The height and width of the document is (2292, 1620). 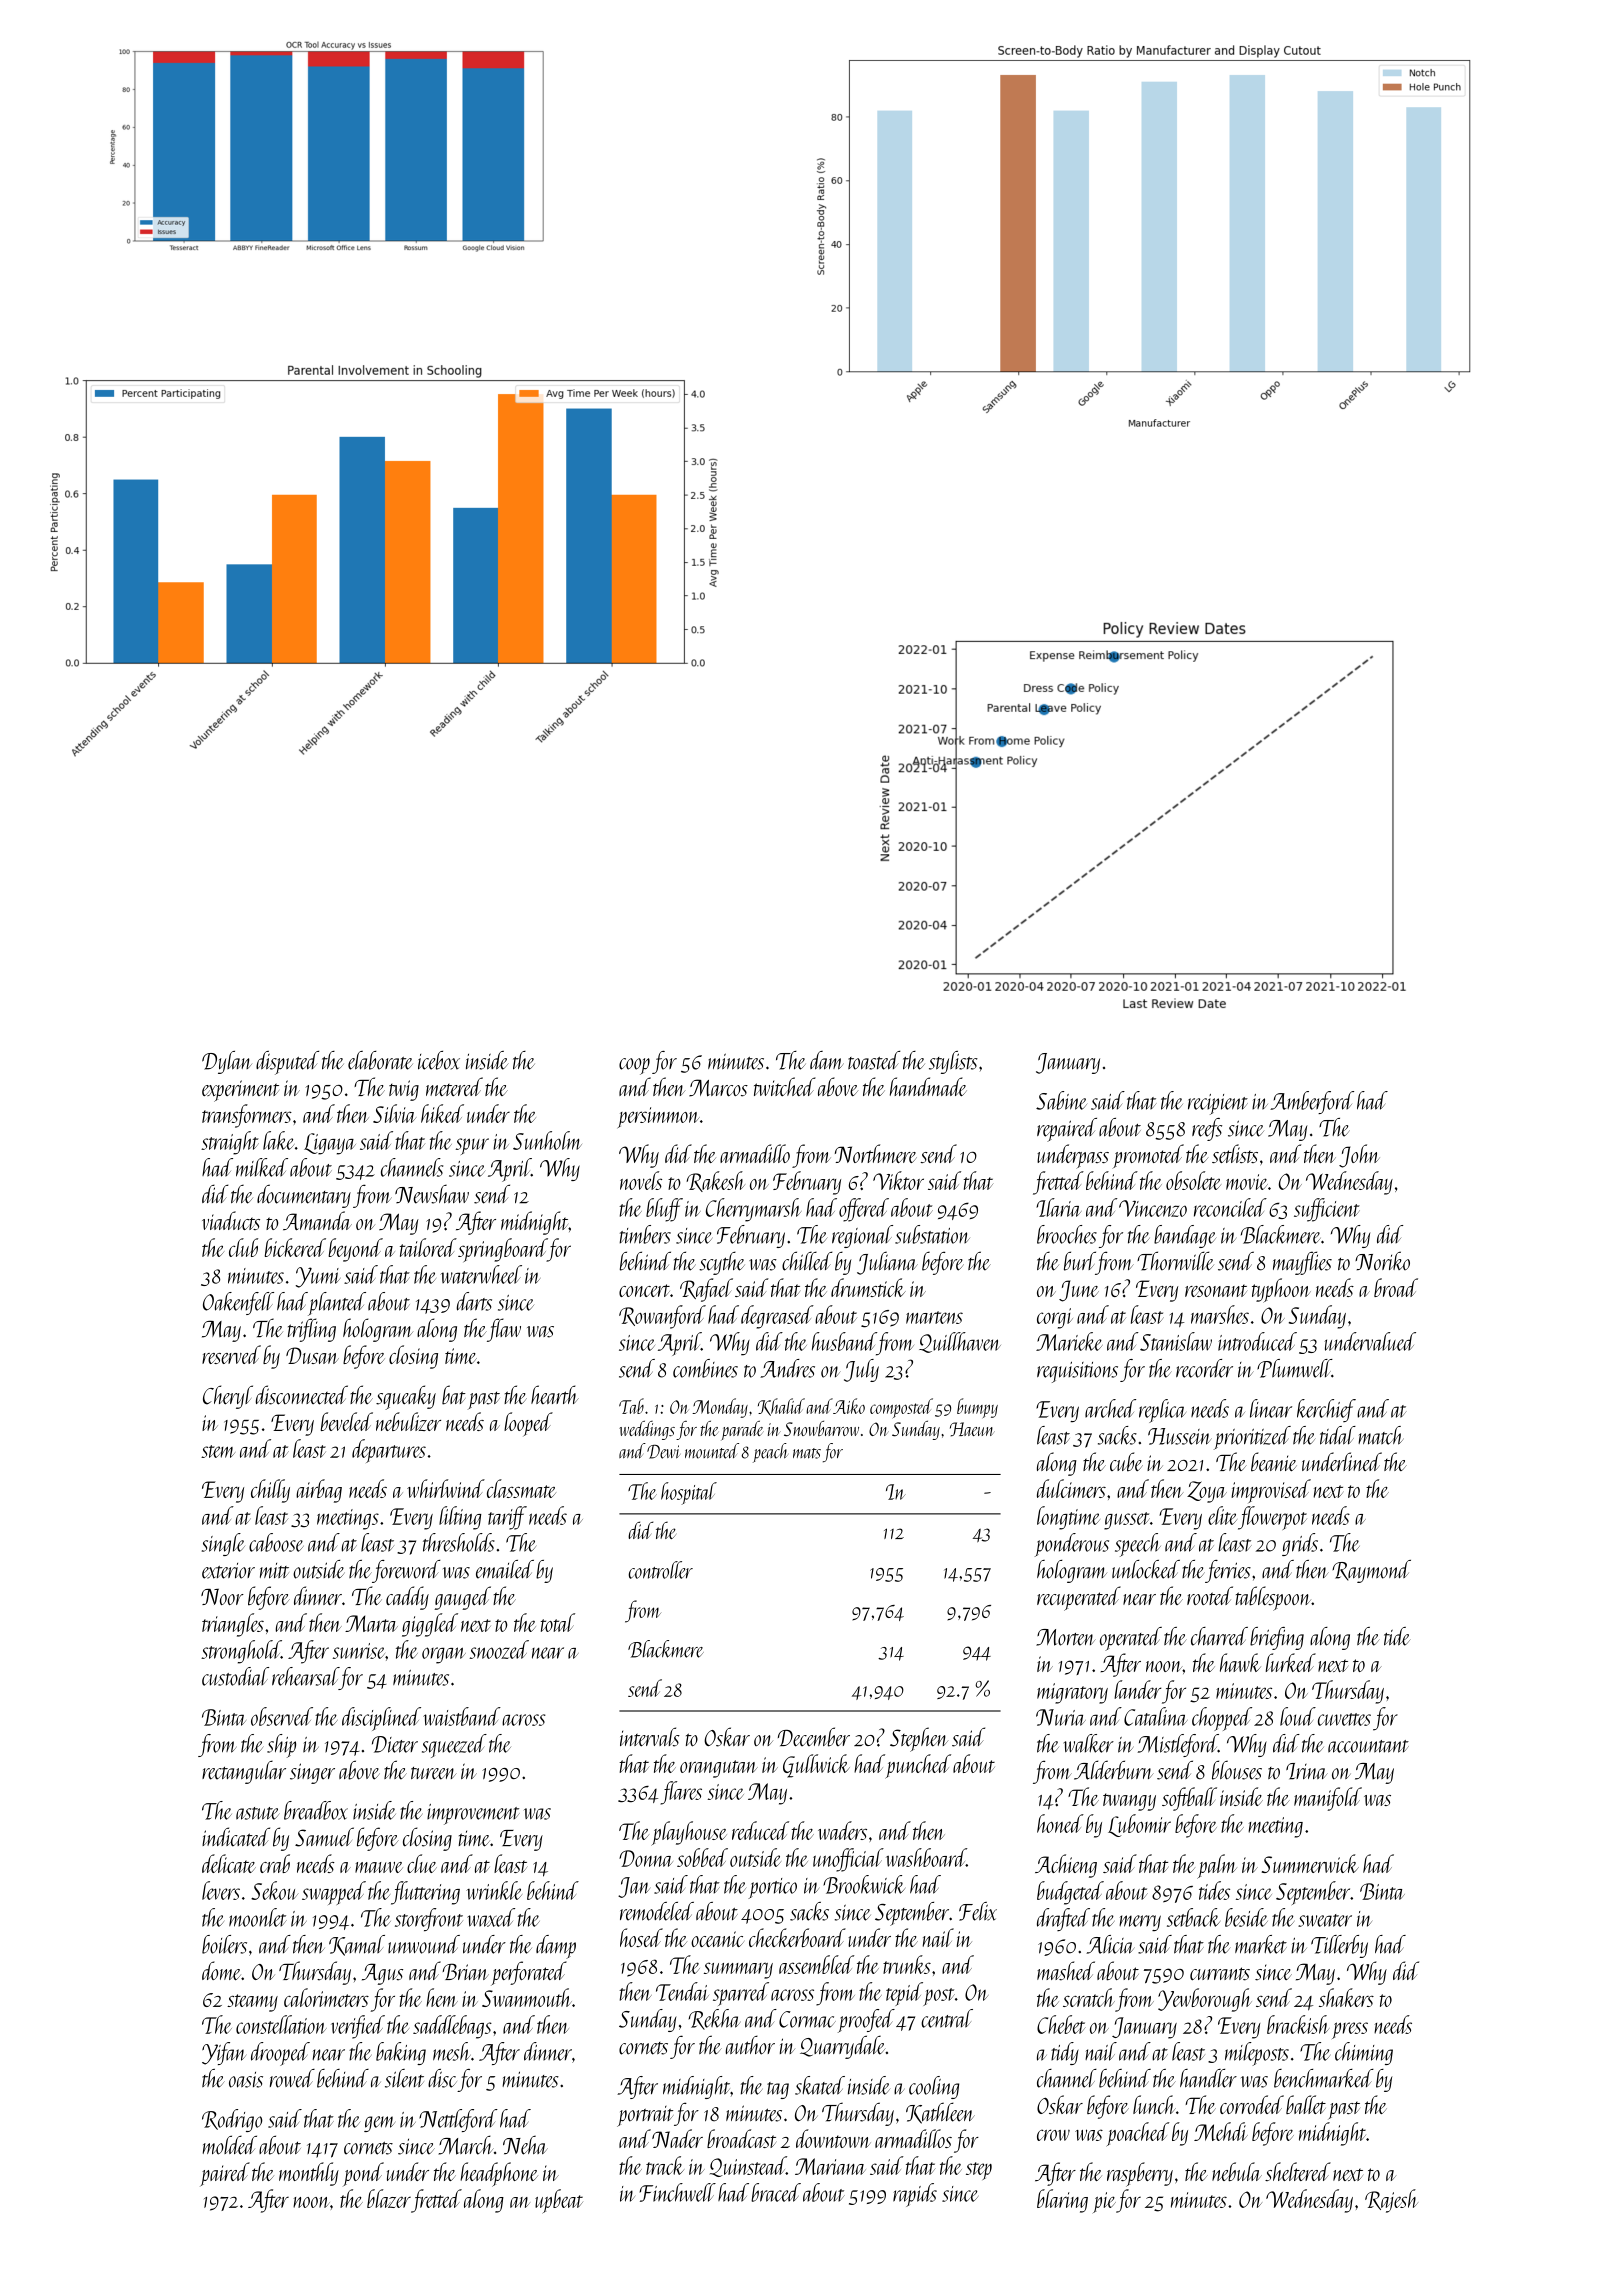 I want to click on reserved, so click(x=231, y=1354).
